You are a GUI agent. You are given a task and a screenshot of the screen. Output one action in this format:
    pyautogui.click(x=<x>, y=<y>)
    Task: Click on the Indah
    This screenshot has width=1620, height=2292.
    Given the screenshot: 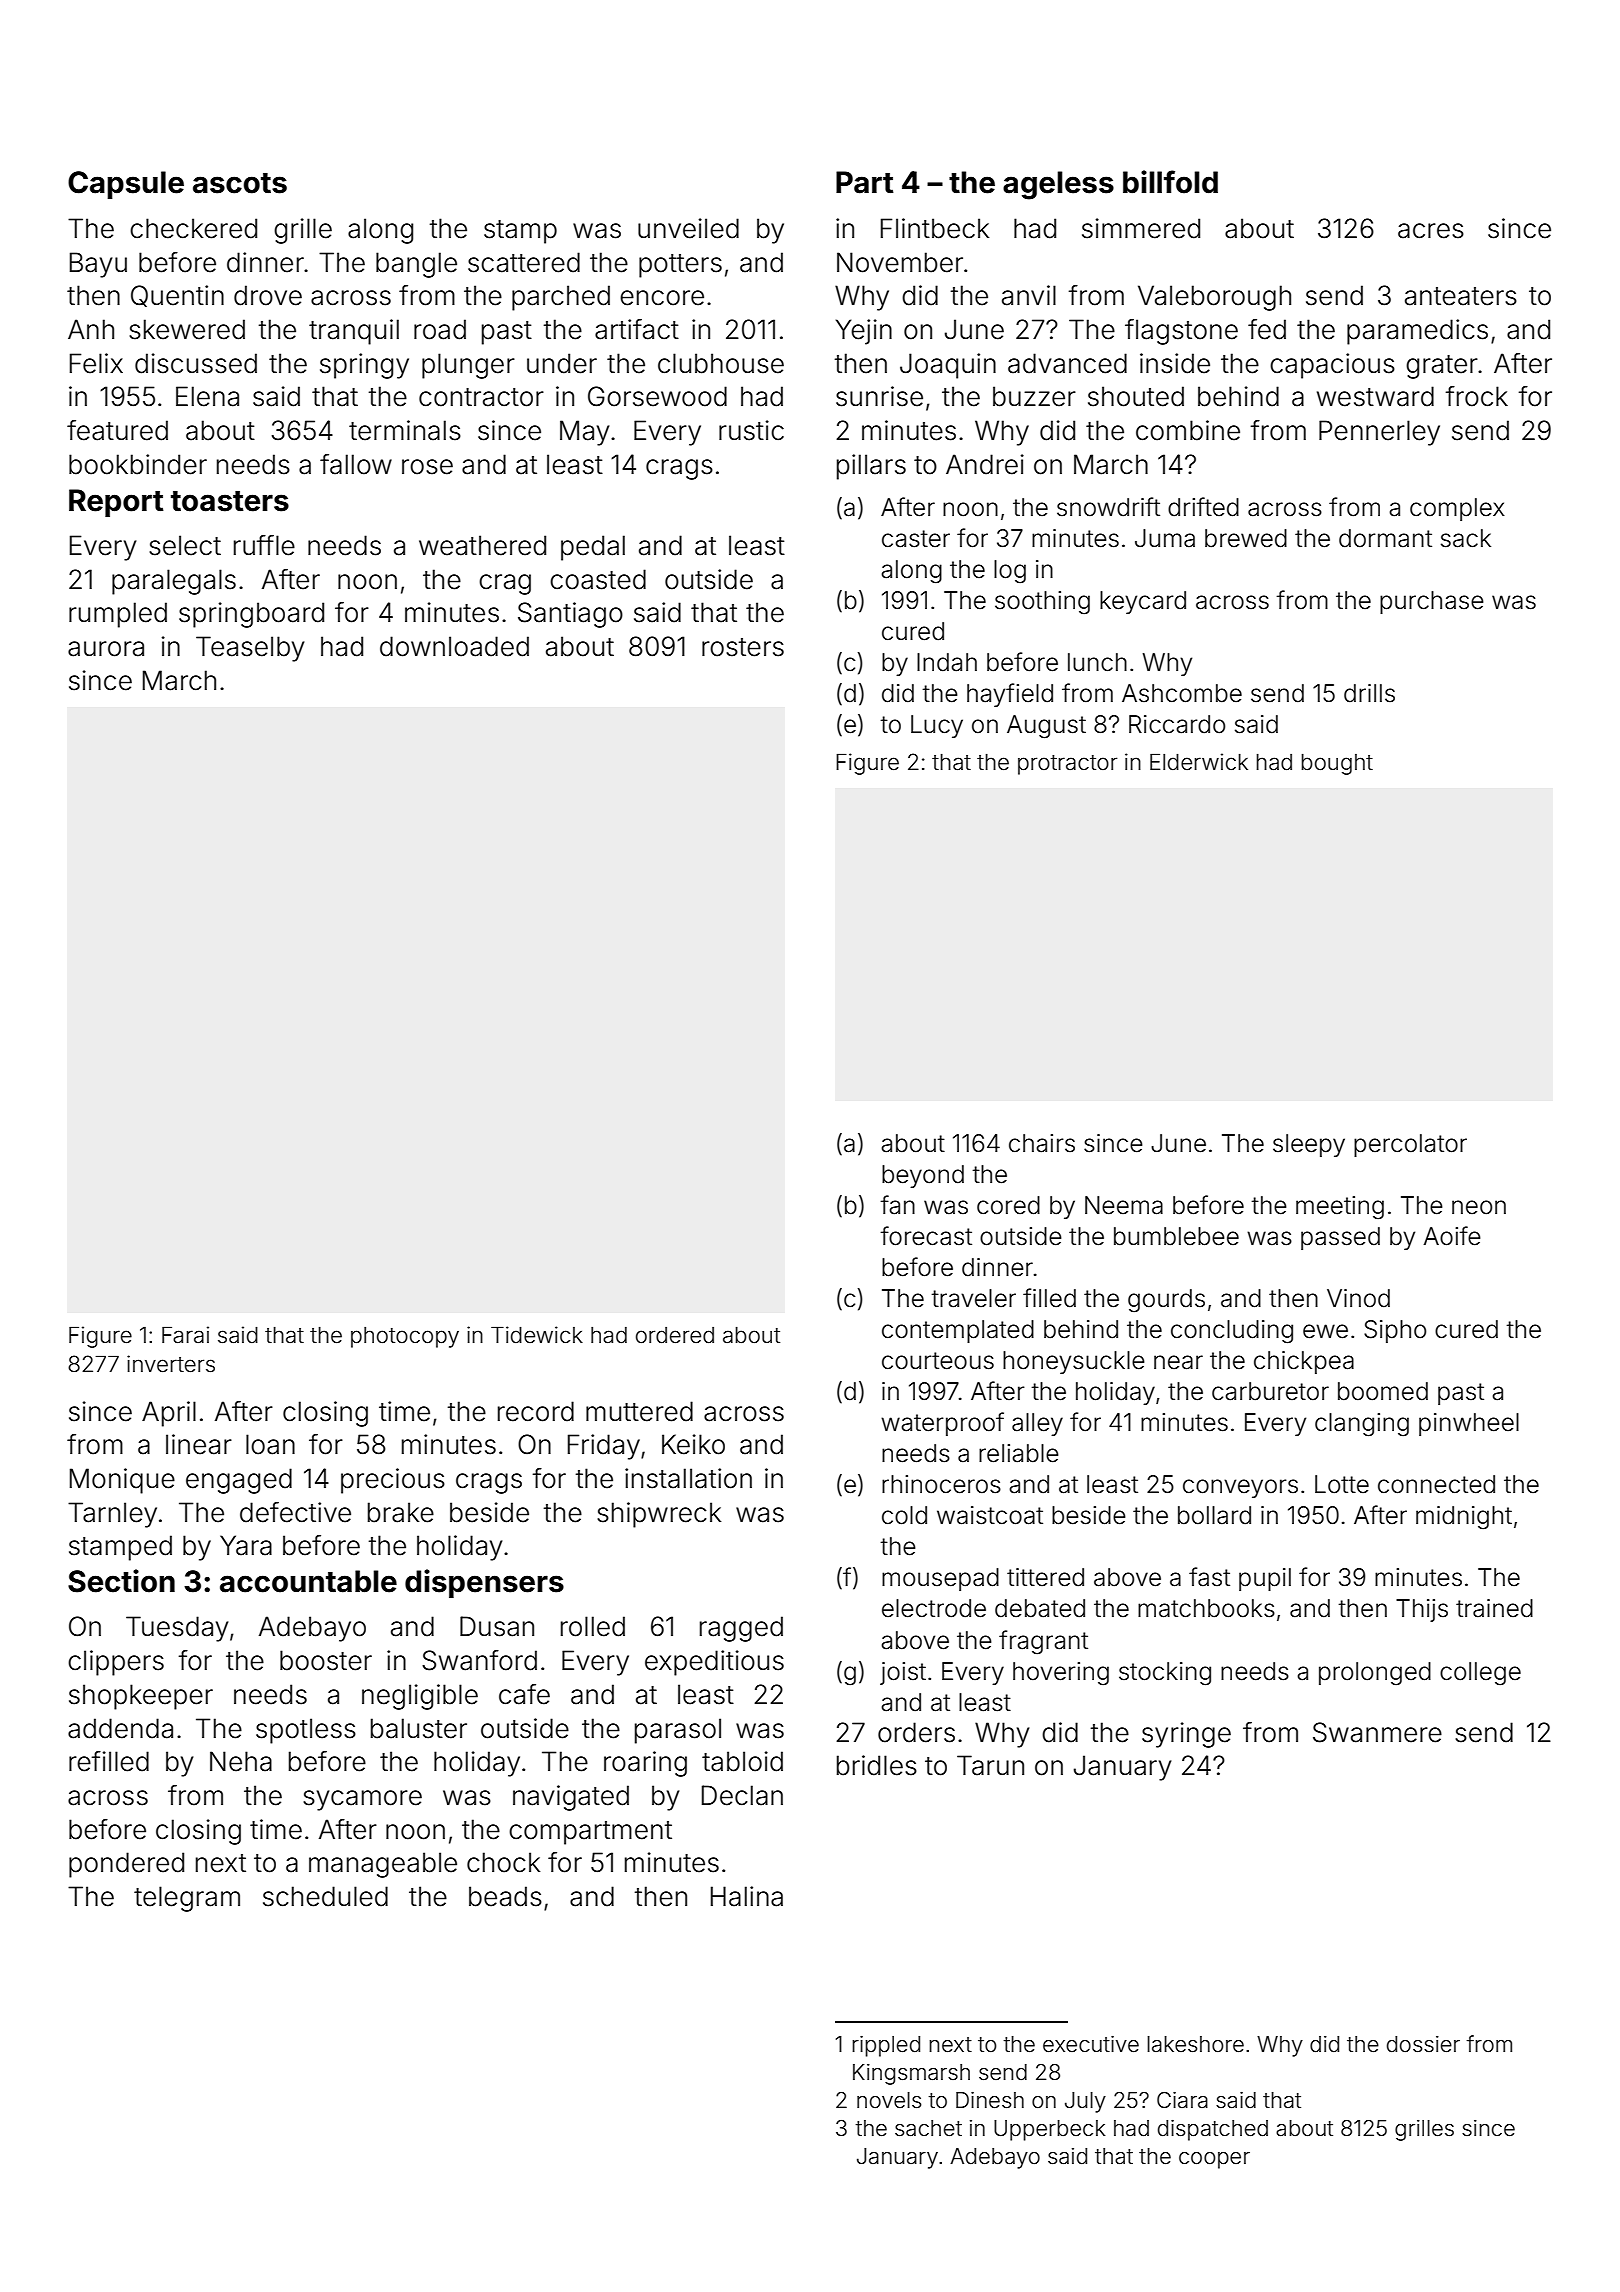 What is the action you would take?
    pyautogui.click(x=947, y=662)
